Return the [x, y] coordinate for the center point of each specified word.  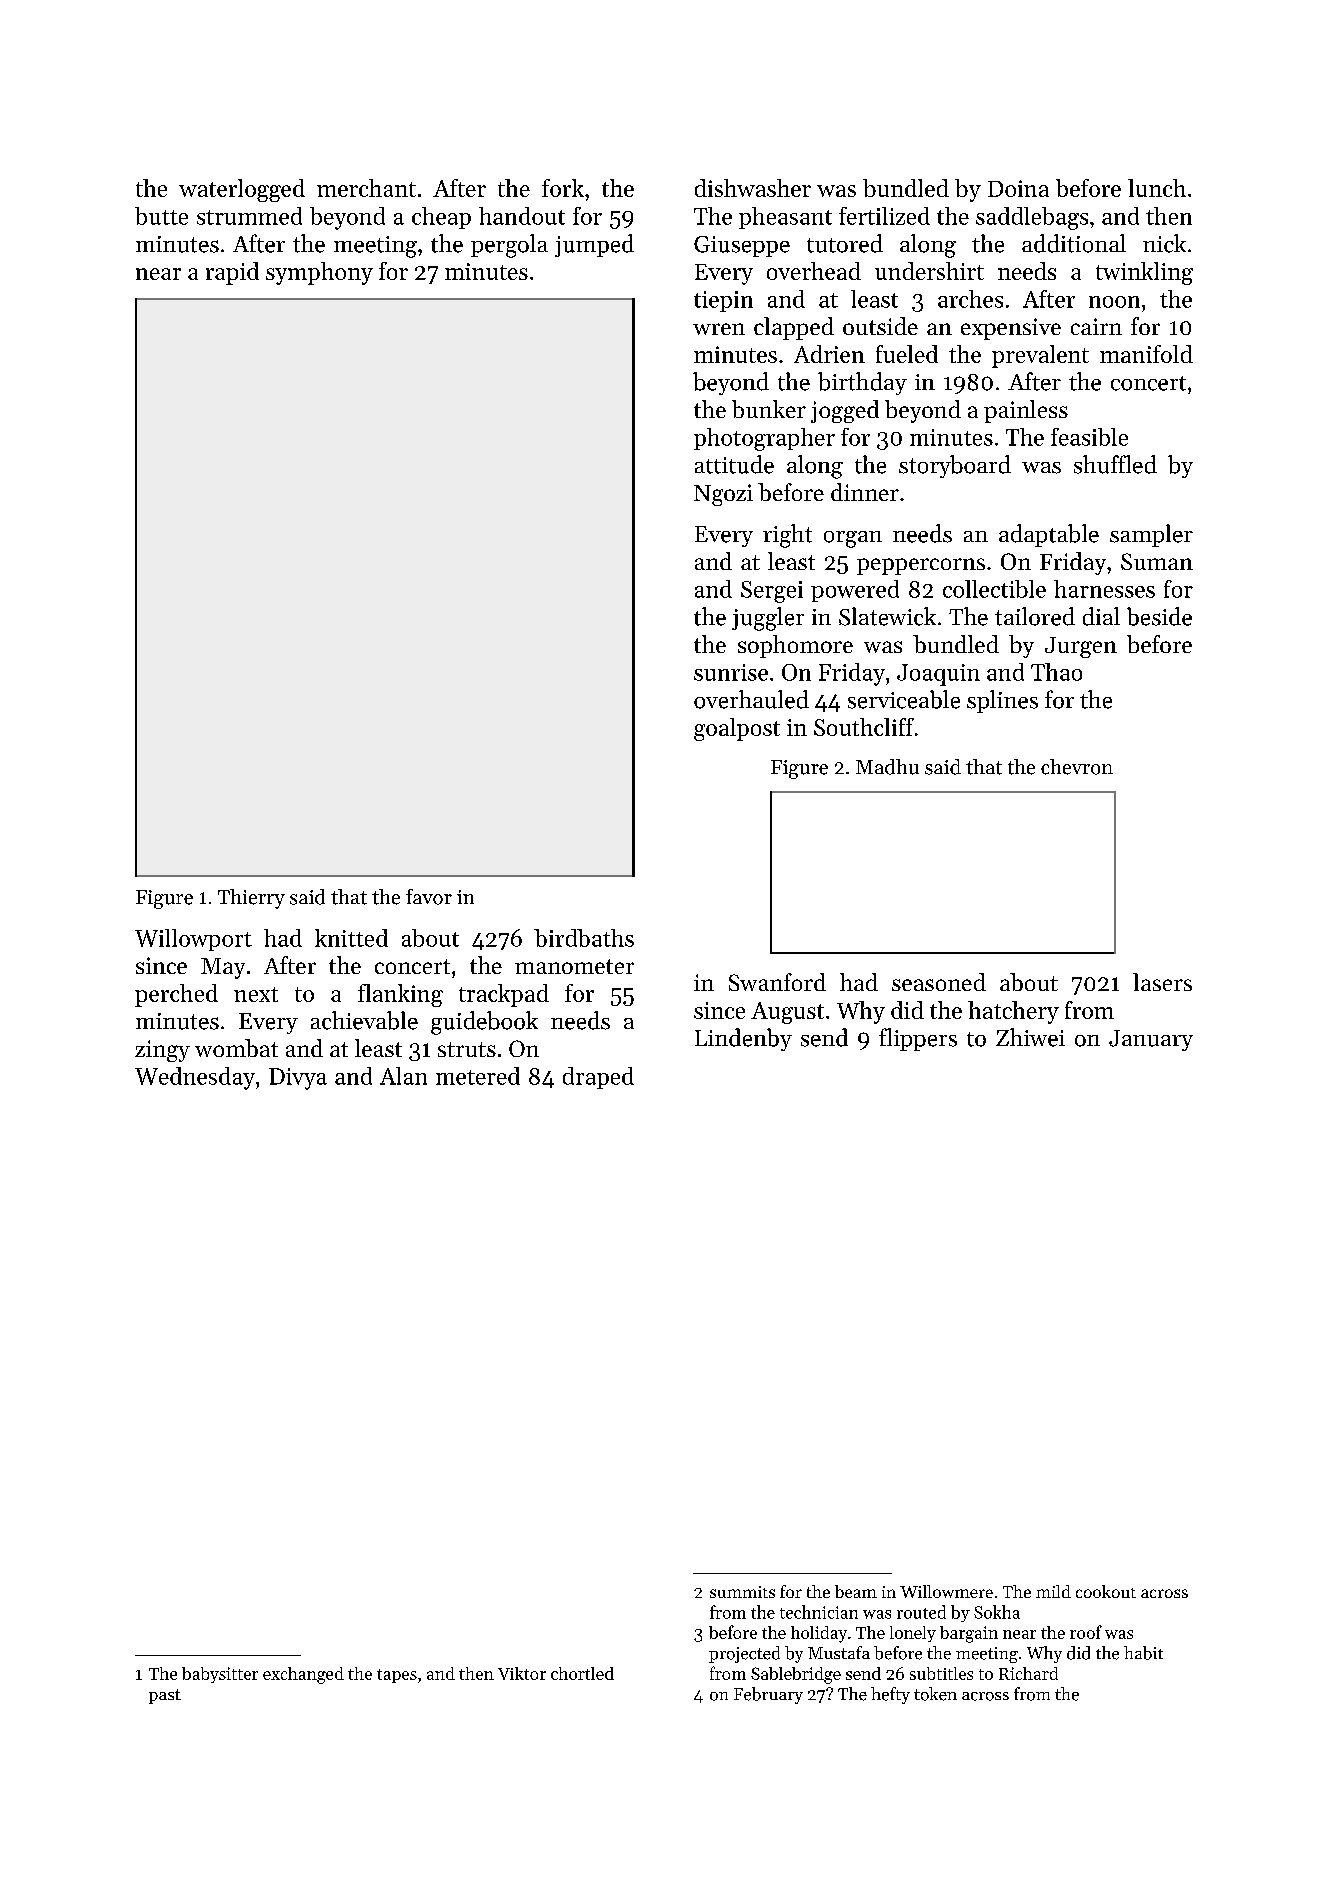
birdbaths [584, 938]
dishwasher [753, 188]
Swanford [777, 982]
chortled [582, 1673]
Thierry [251, 899]
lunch [1157, 188]
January [1151, 1040]
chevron [1077, 767]
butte [161, 216]
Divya [298, 1079]
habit [1143, 1653]
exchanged [303, 1675]
